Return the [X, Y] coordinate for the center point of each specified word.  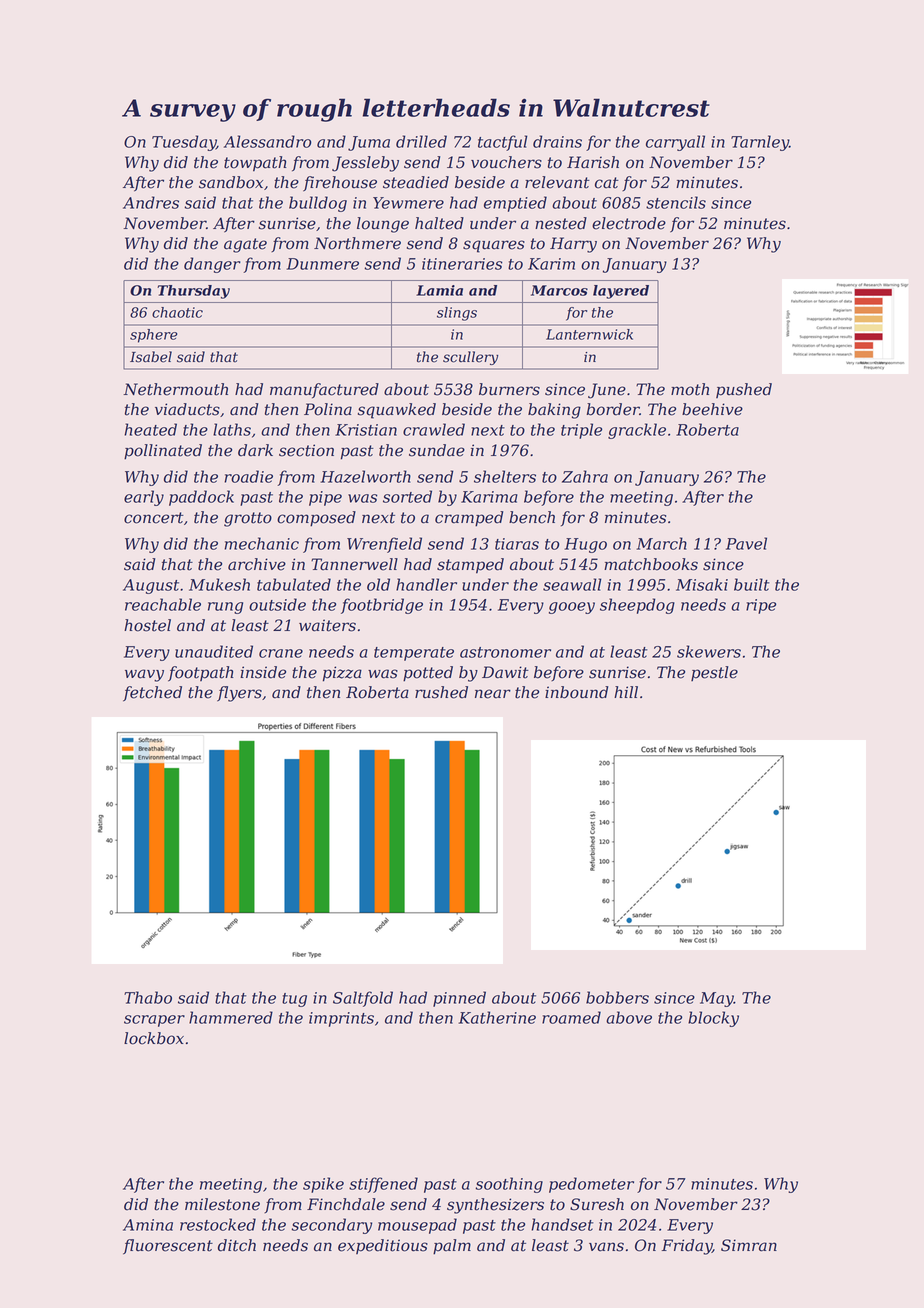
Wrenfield [384, 545]
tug [294, 1000]
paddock [201, 498]
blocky [713, 1019]
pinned [459, 999]
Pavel [746, 543]
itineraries [462, 264]
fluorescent [168, 1247]
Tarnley [760, 143]
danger [212, 265]
